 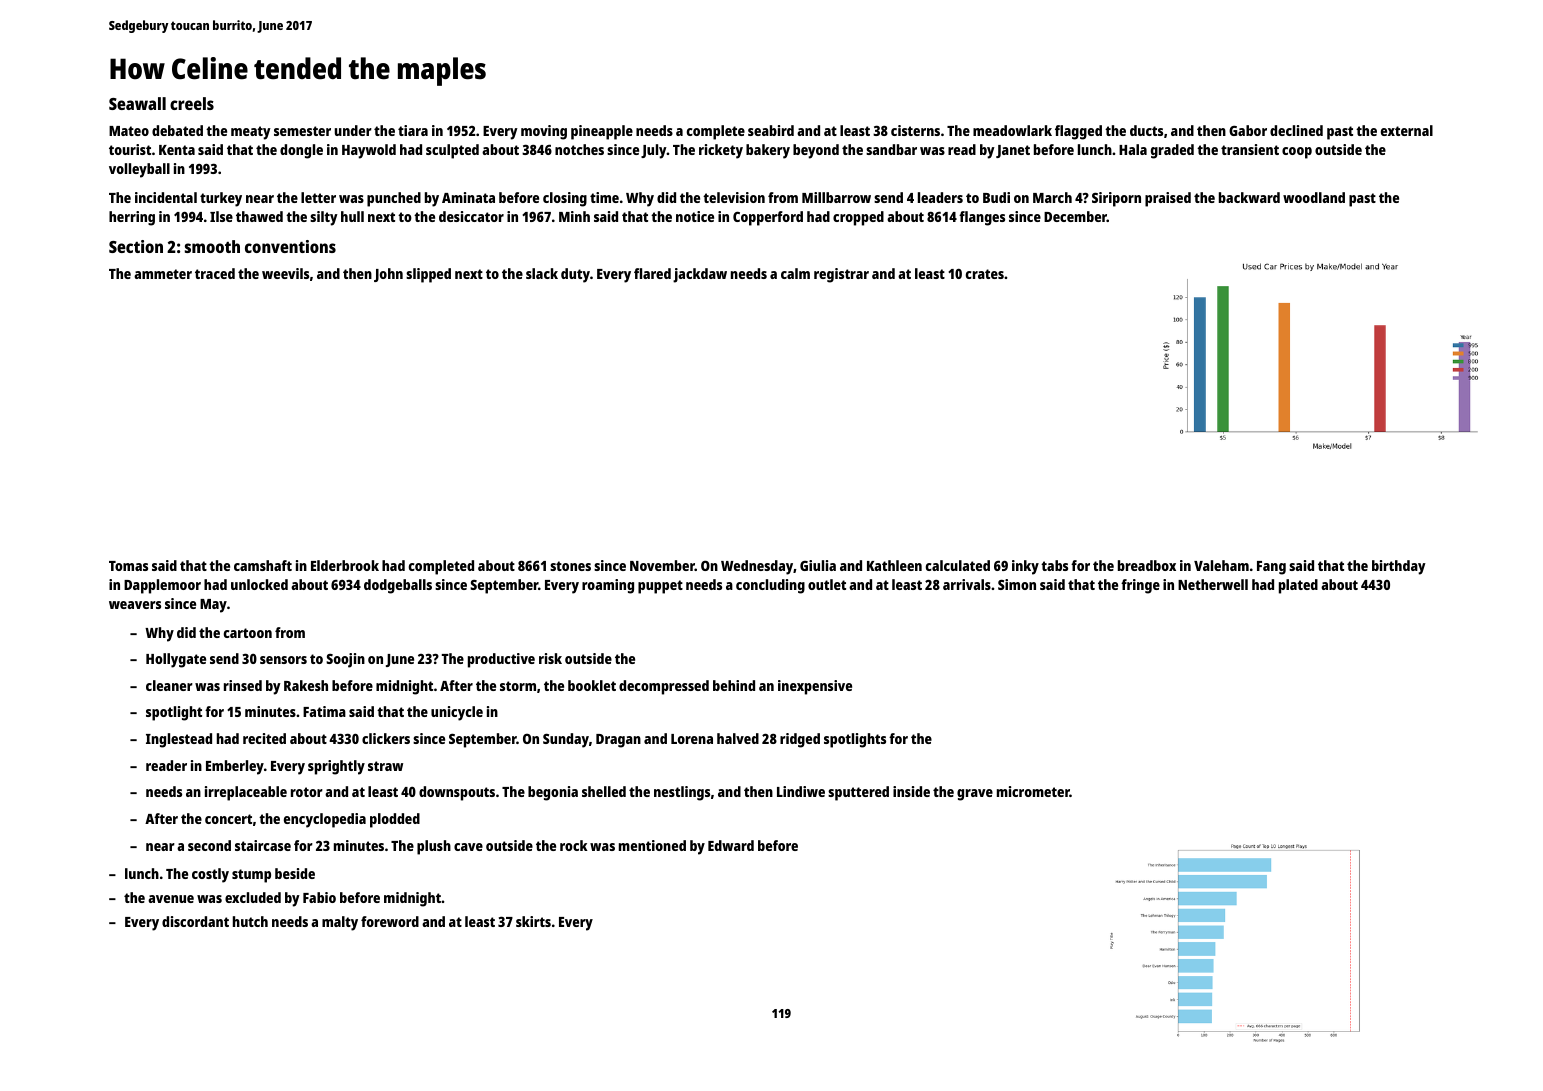 I want to click on begonia, so click(x=553, y=793).
